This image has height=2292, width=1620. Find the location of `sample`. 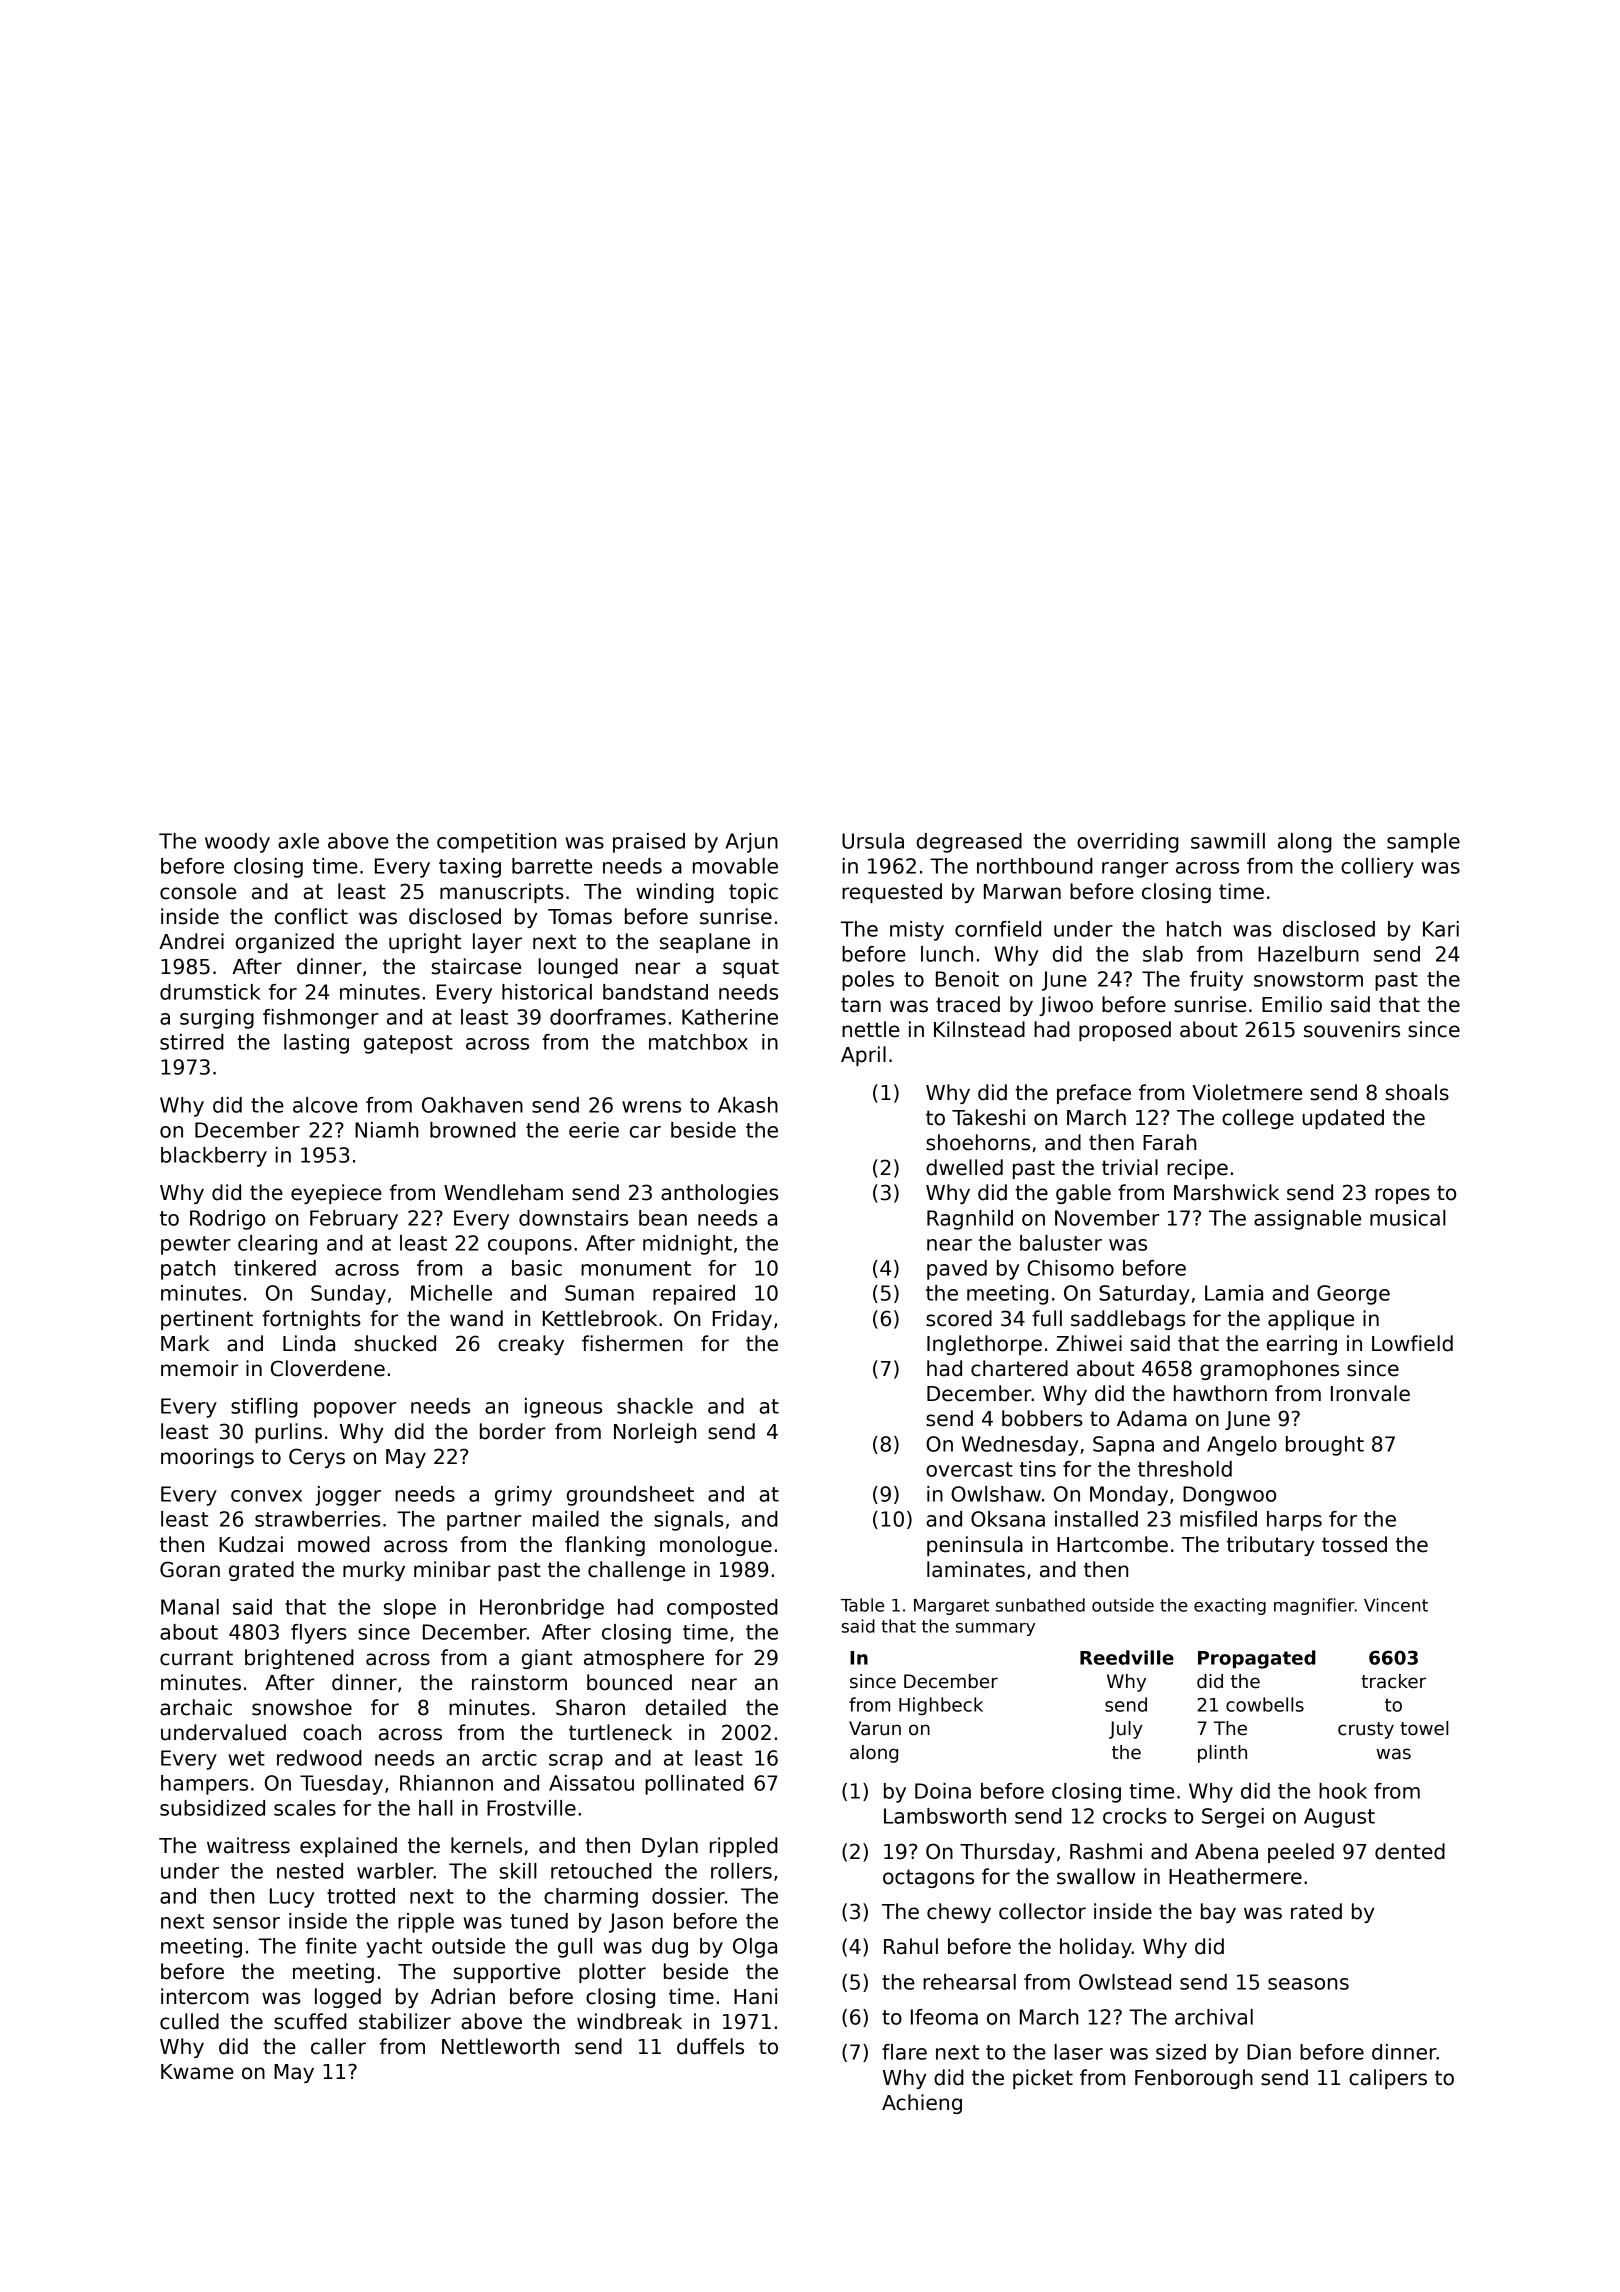

sample is located at coordinates (1423, 843).
